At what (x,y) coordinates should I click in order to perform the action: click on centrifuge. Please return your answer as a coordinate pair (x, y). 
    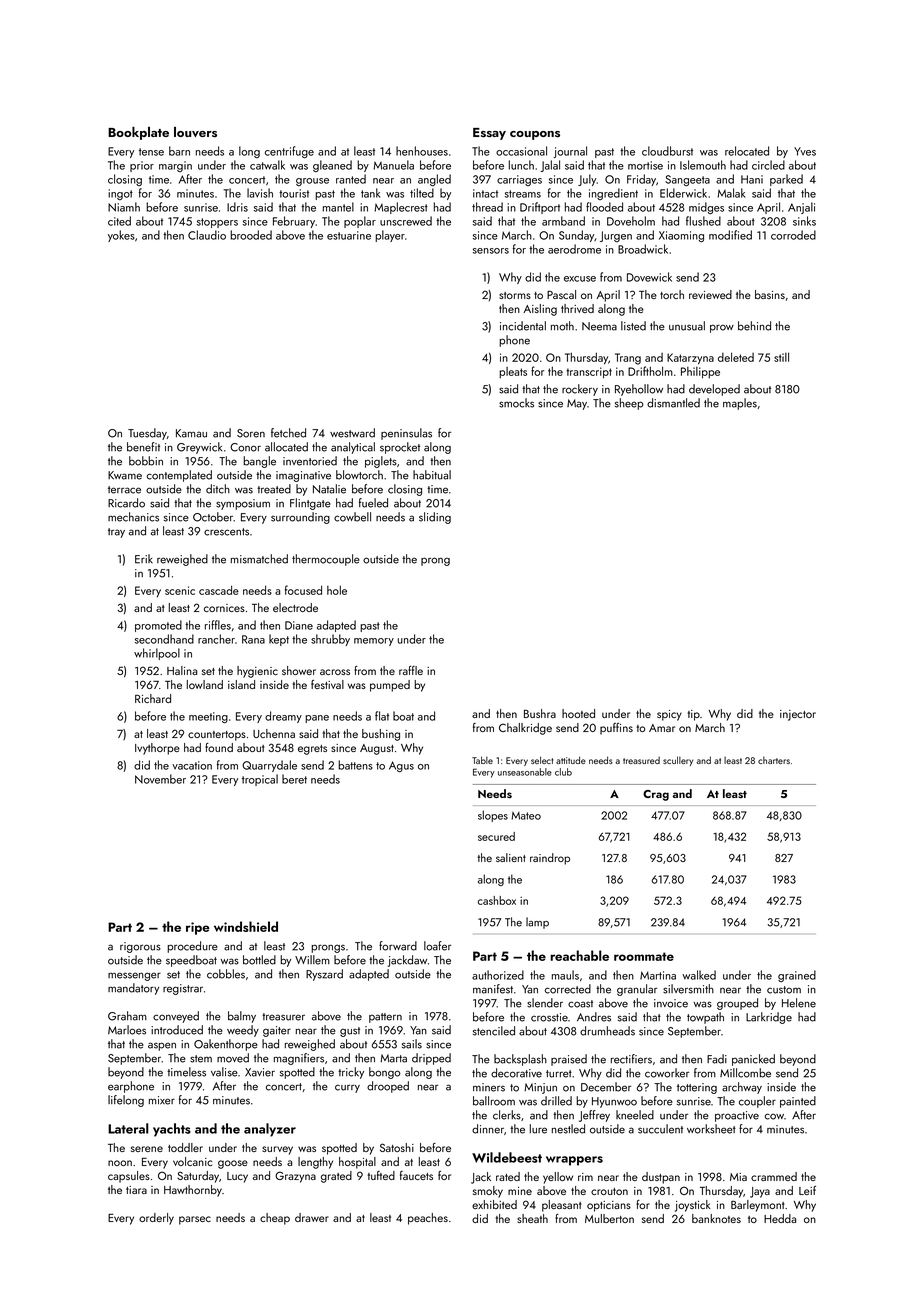
    Looking at the image, I should click on (289, 152).
